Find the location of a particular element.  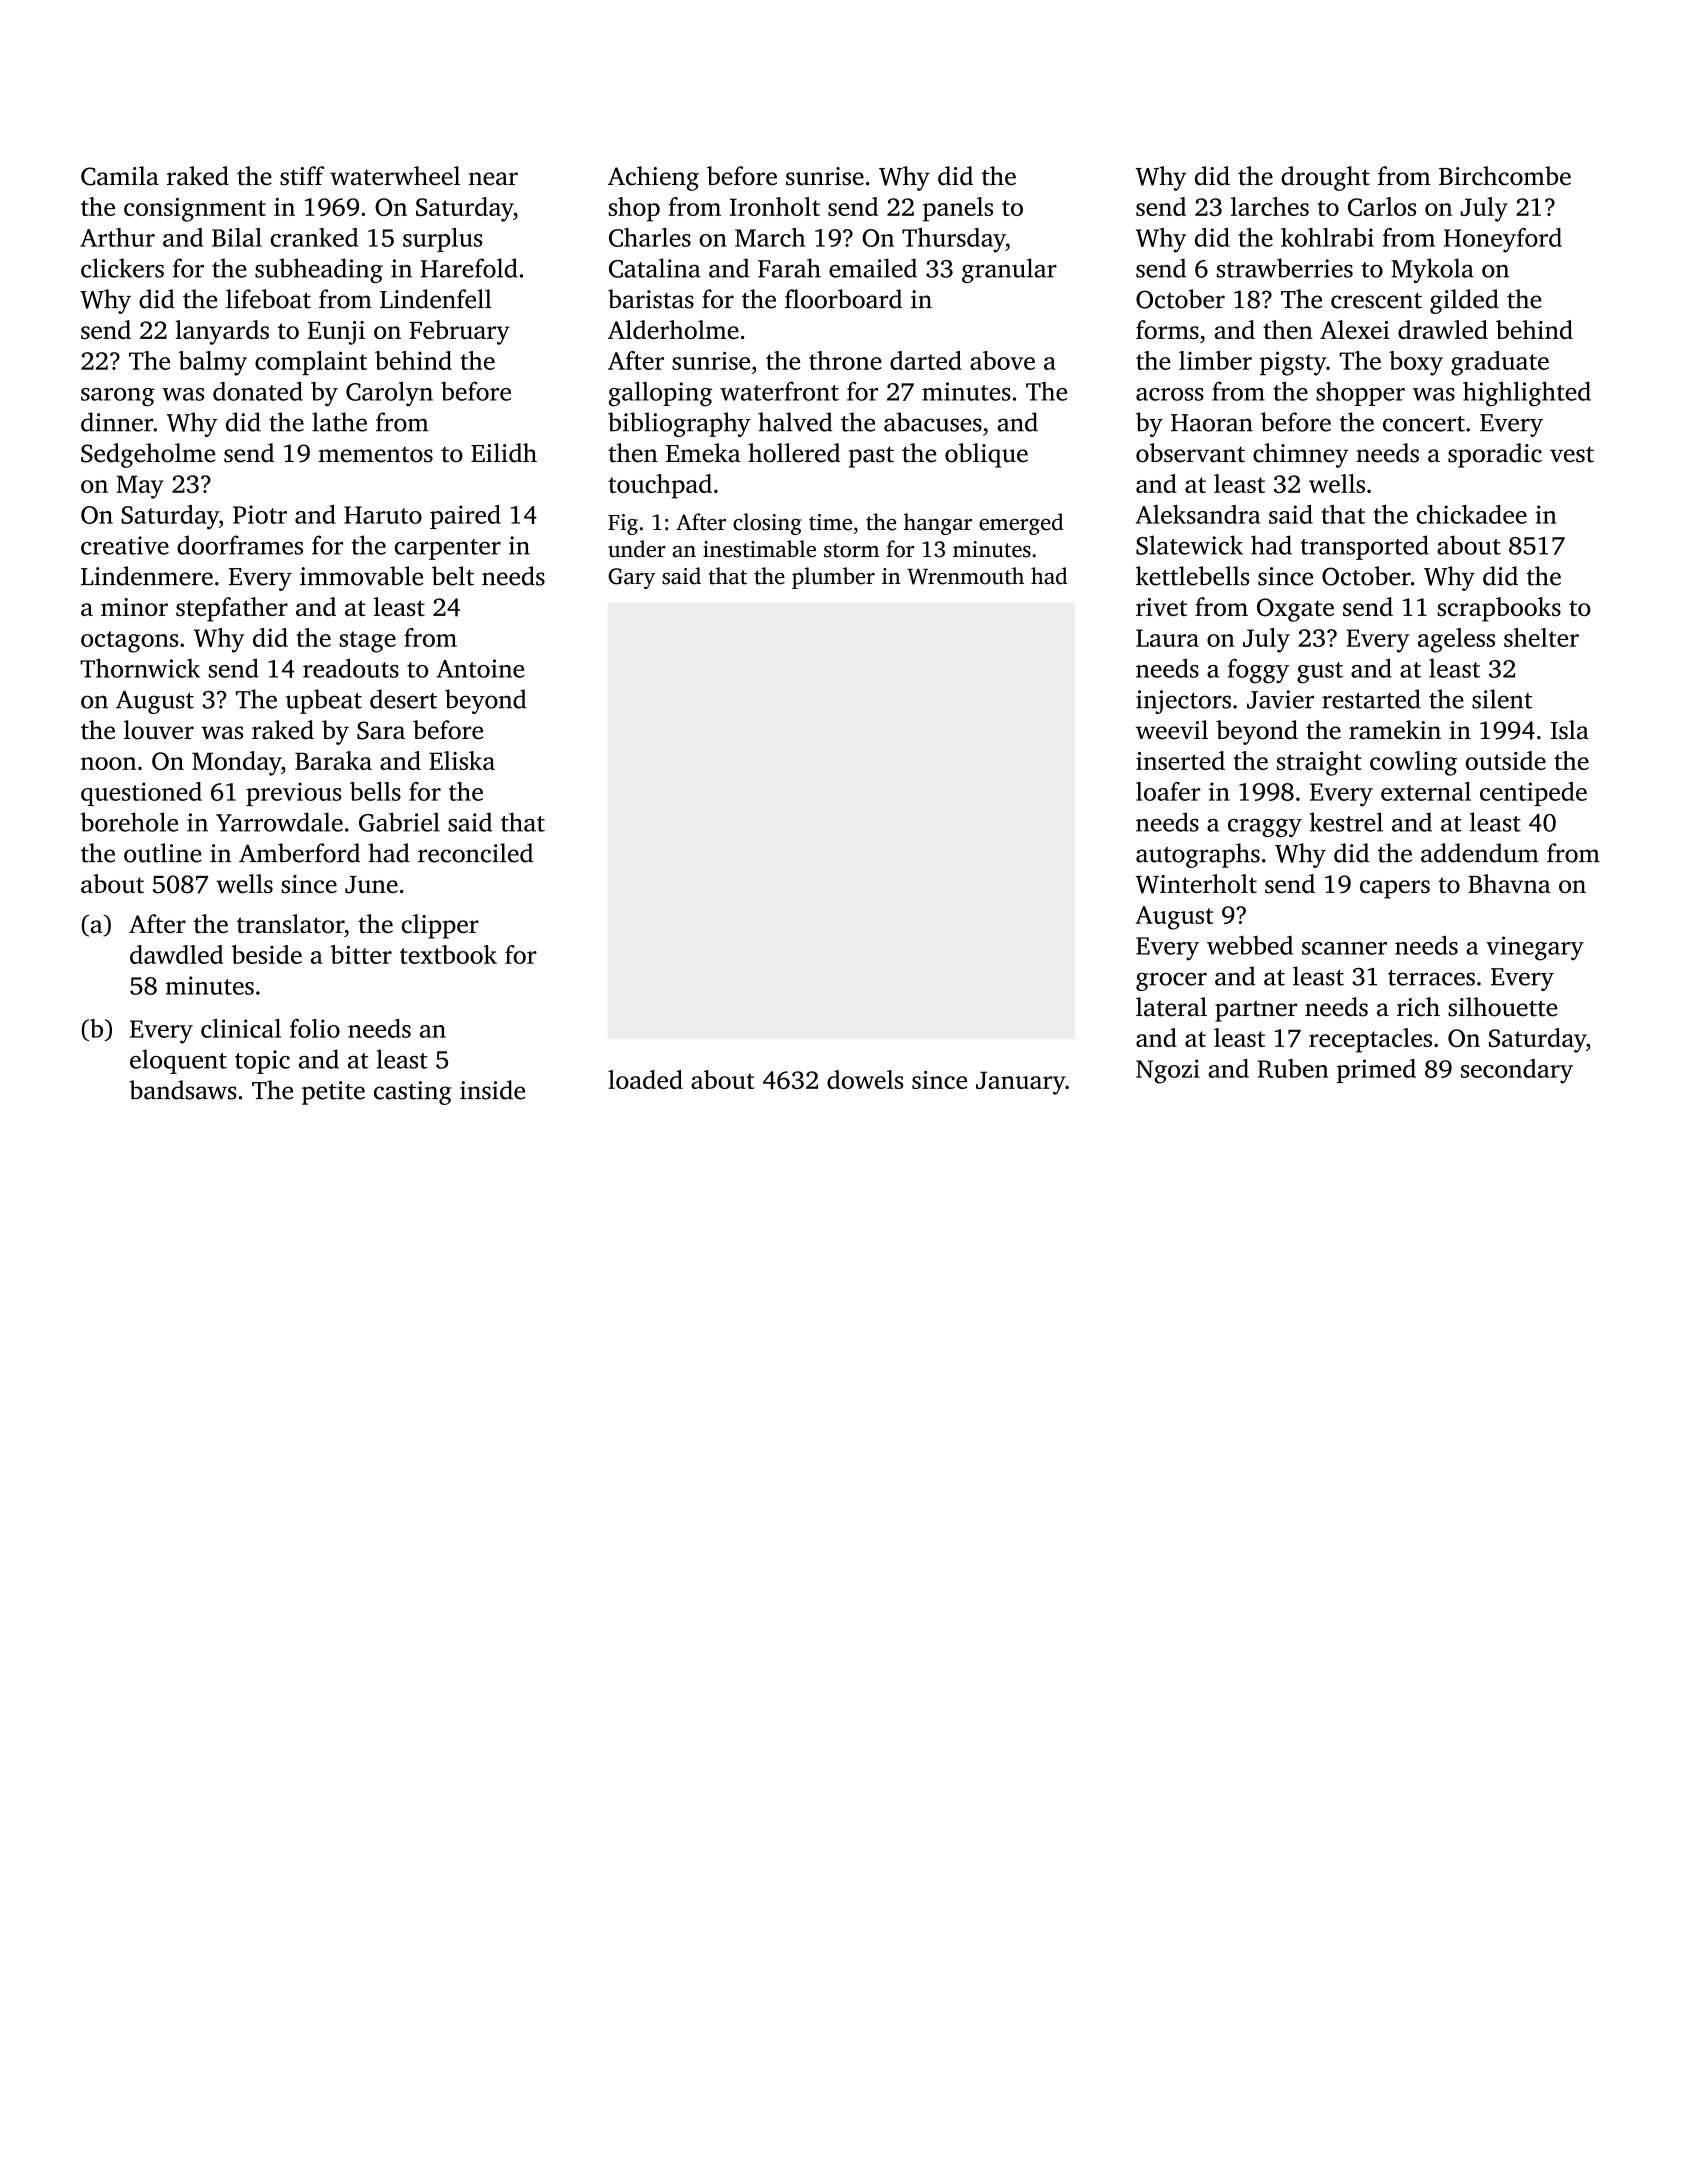

lanyards is located at coordinates (222, 332).
